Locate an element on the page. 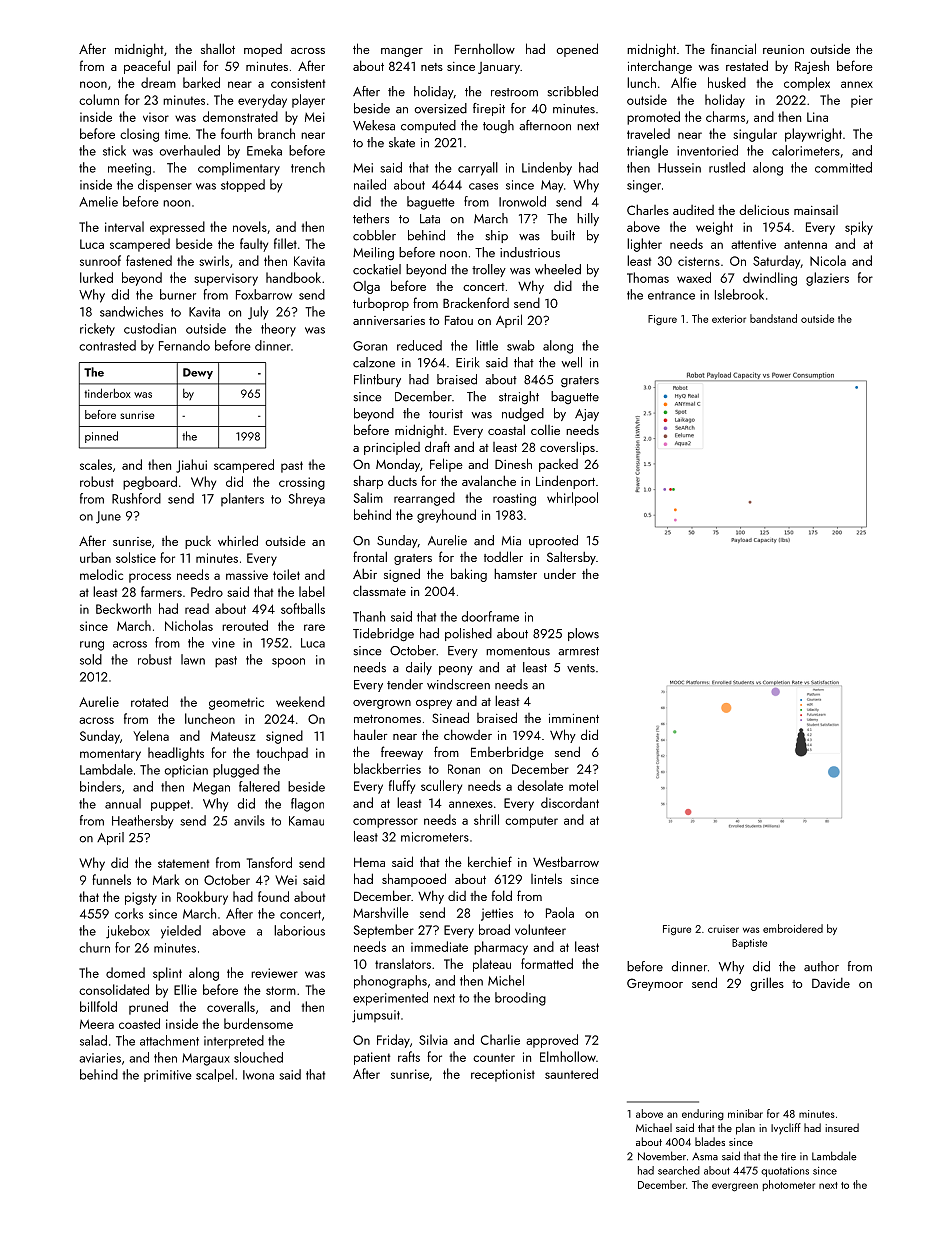 The height and width of the image is (1233, 952). aviaries is located at coordinates (100, 1058).
